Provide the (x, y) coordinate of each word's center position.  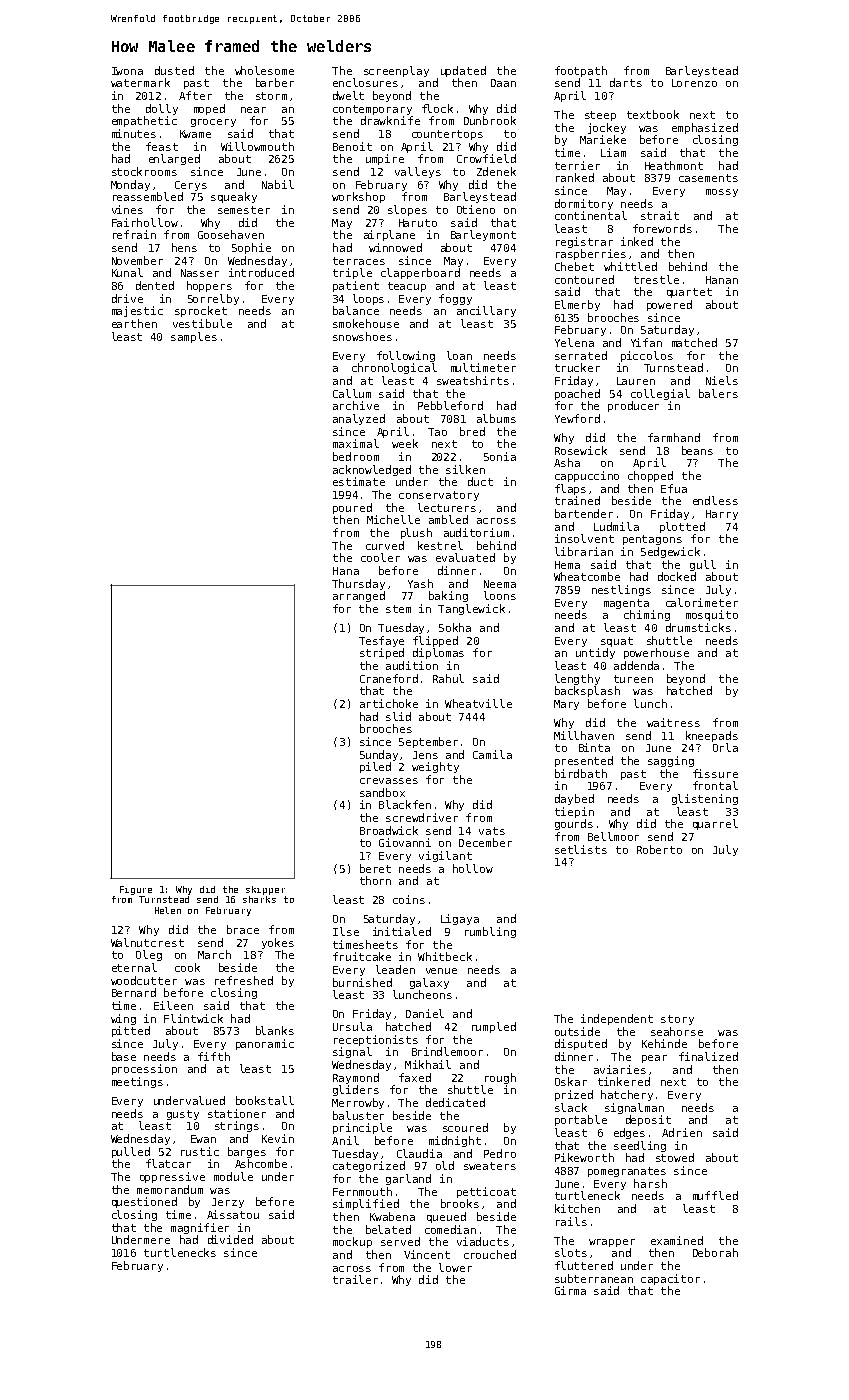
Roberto (659, 849)
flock (437, 108)
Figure (136, 890)
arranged (359, 596)
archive (356, 405)
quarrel (715, 824)
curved (385, 545)
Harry (722, 515)
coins (409, 899)
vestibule (202, 323)
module (233, 1176)
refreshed (244, 980)
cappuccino (587, 476)
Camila (492, 754)
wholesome (264, 70)
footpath (581, 71)
